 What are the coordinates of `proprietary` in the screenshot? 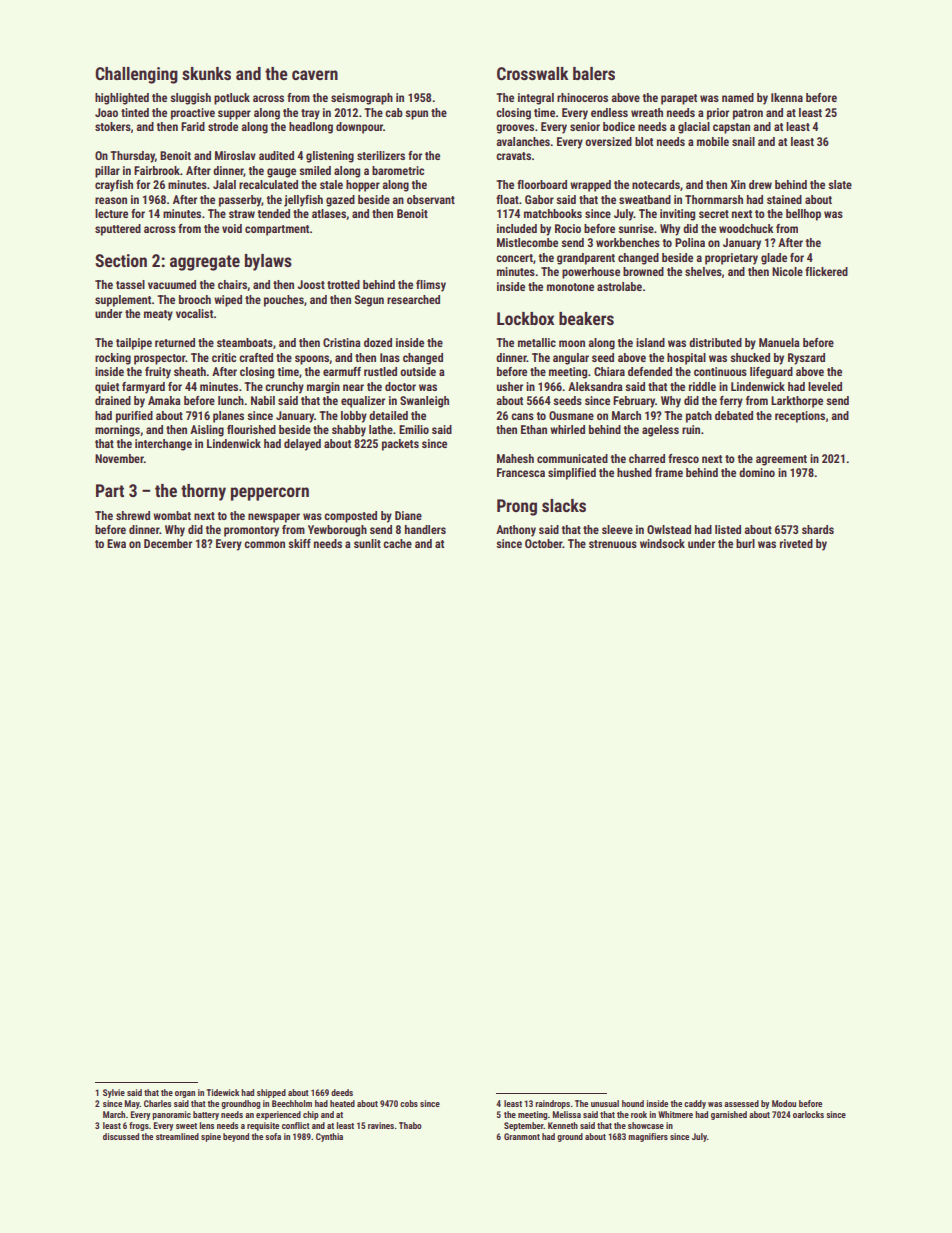 It's located at (731, 259).
